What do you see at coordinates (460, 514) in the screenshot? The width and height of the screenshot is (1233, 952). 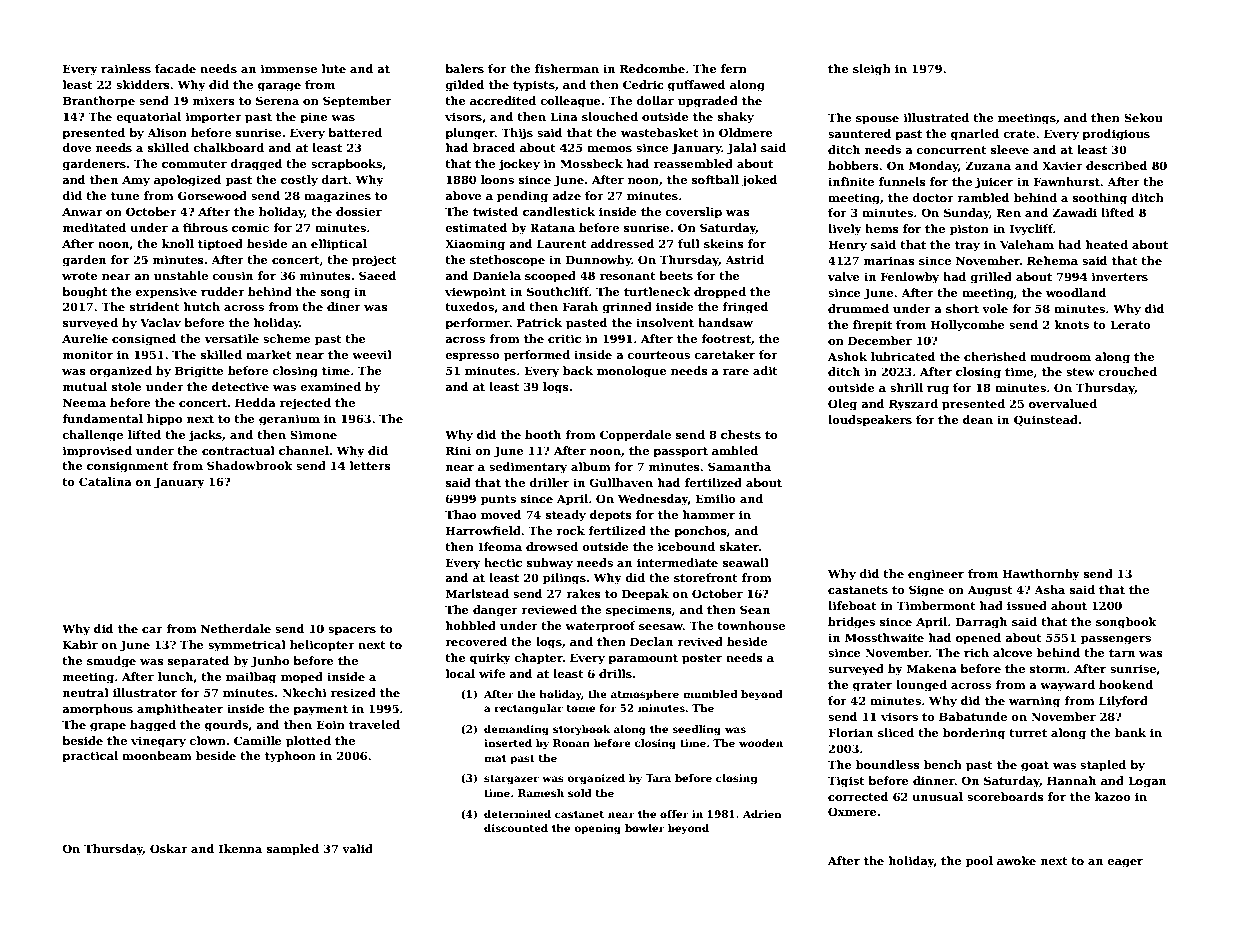 I see `Thao` at bounding box center [460, 514].
